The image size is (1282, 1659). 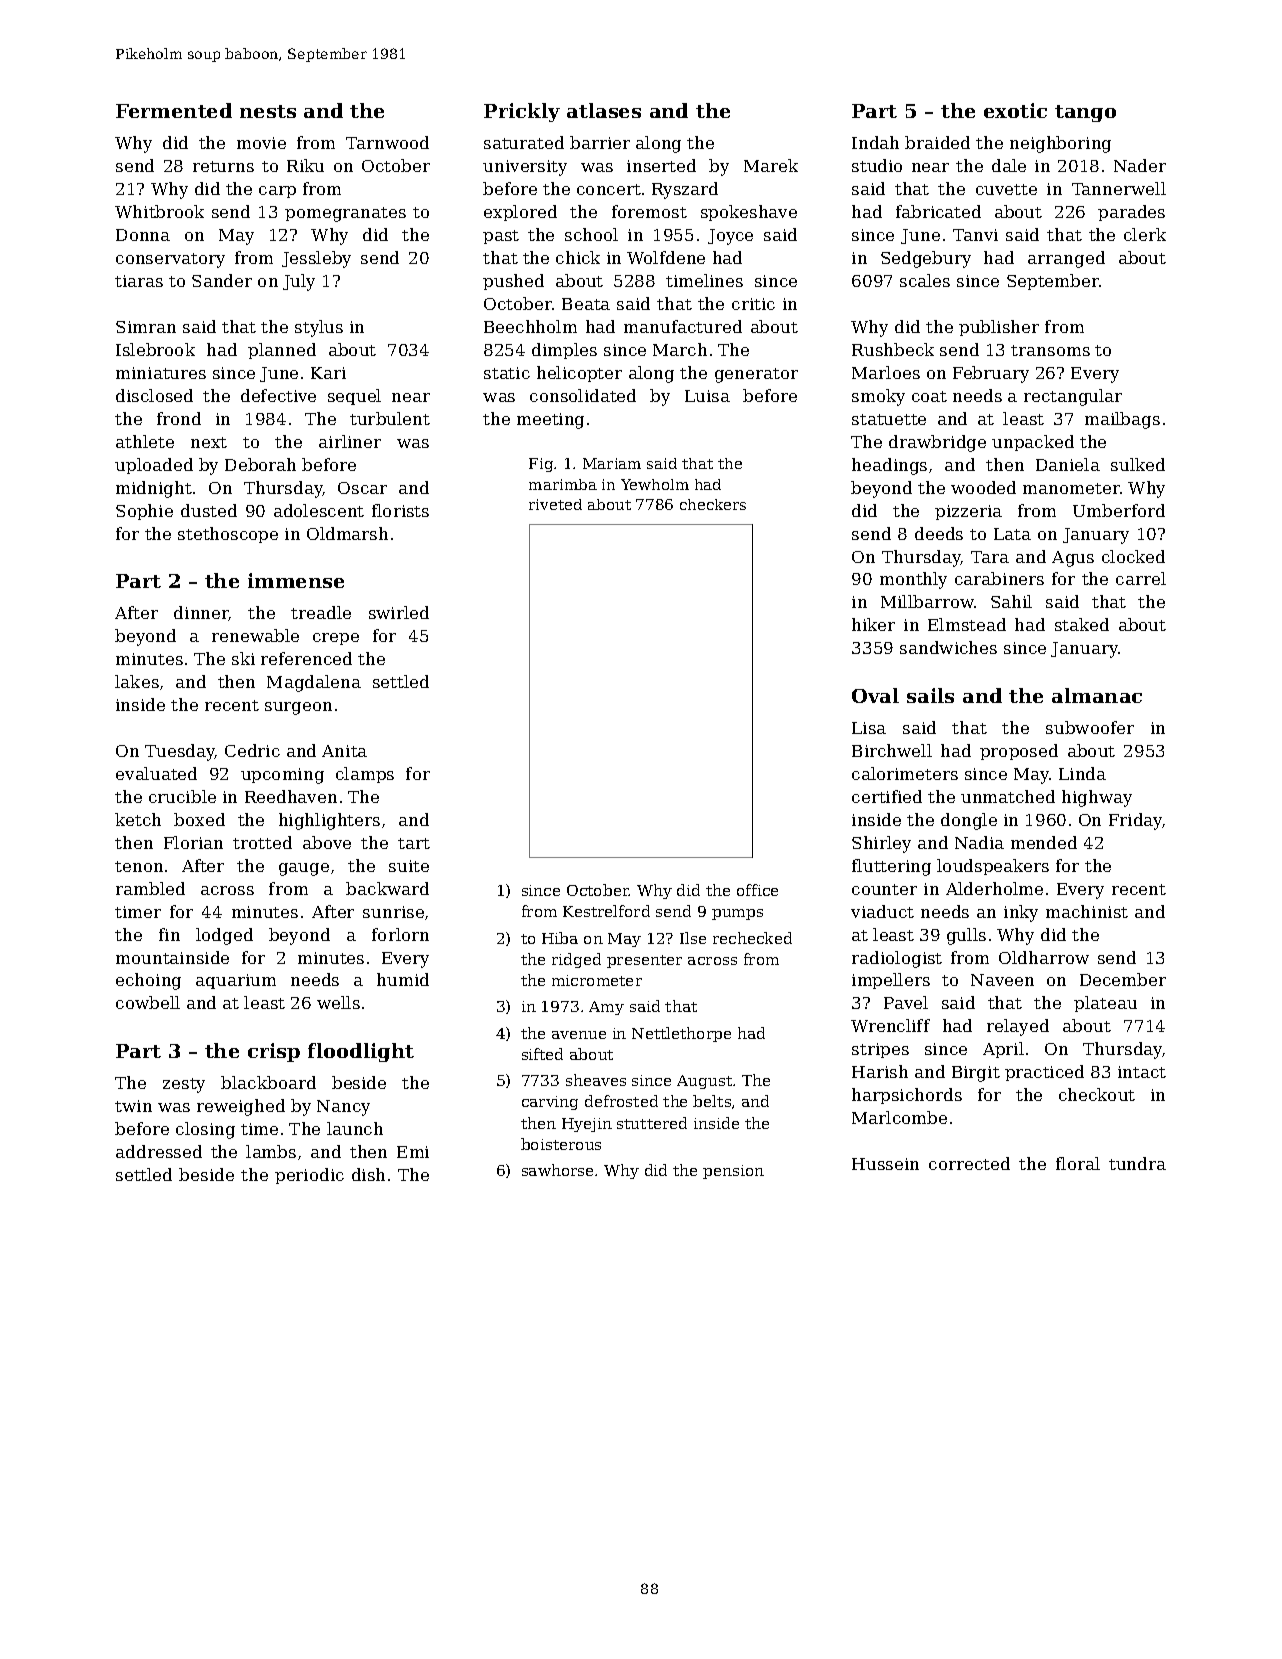 I want to click on Marek, so click(x=771, y=165).
